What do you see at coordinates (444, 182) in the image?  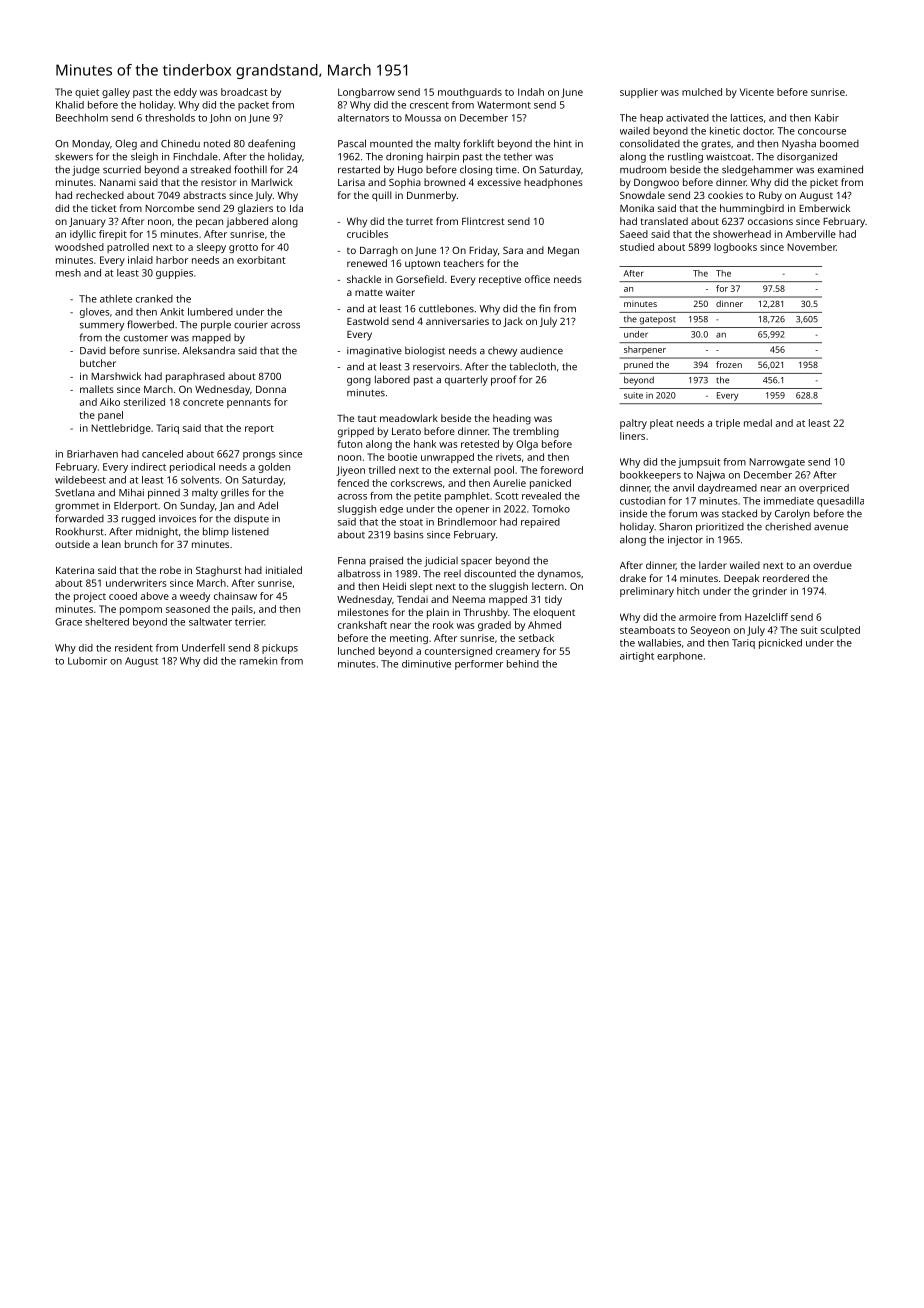 I see `browned` at bounding box center [444, 182].
